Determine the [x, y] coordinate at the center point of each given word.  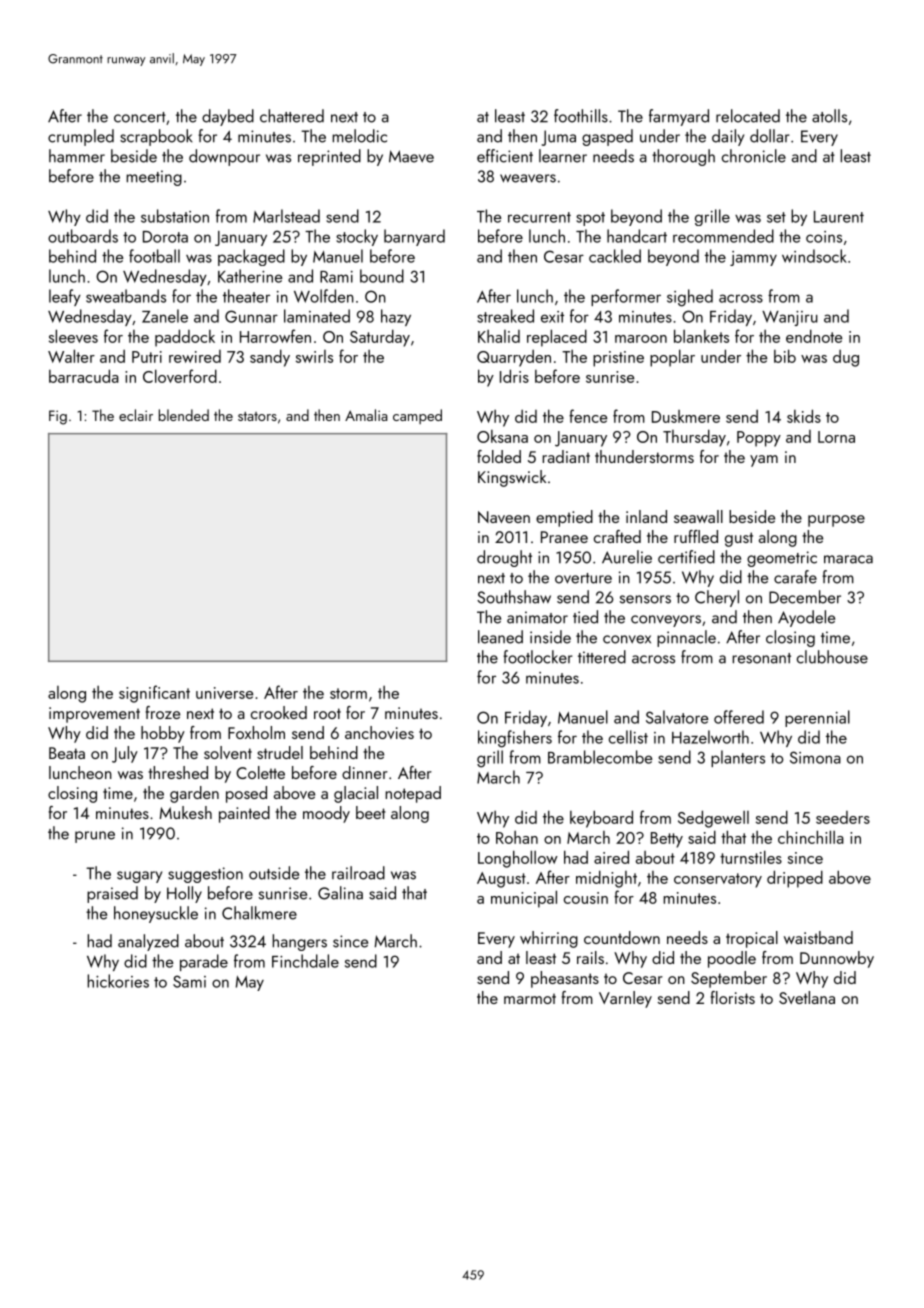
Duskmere [686, 416]
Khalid [499, 336]
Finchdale [305, 961]
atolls [829, 116]
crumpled [81, 137]
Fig [58, 417]
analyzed [148, 942]
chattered [292, 116]
